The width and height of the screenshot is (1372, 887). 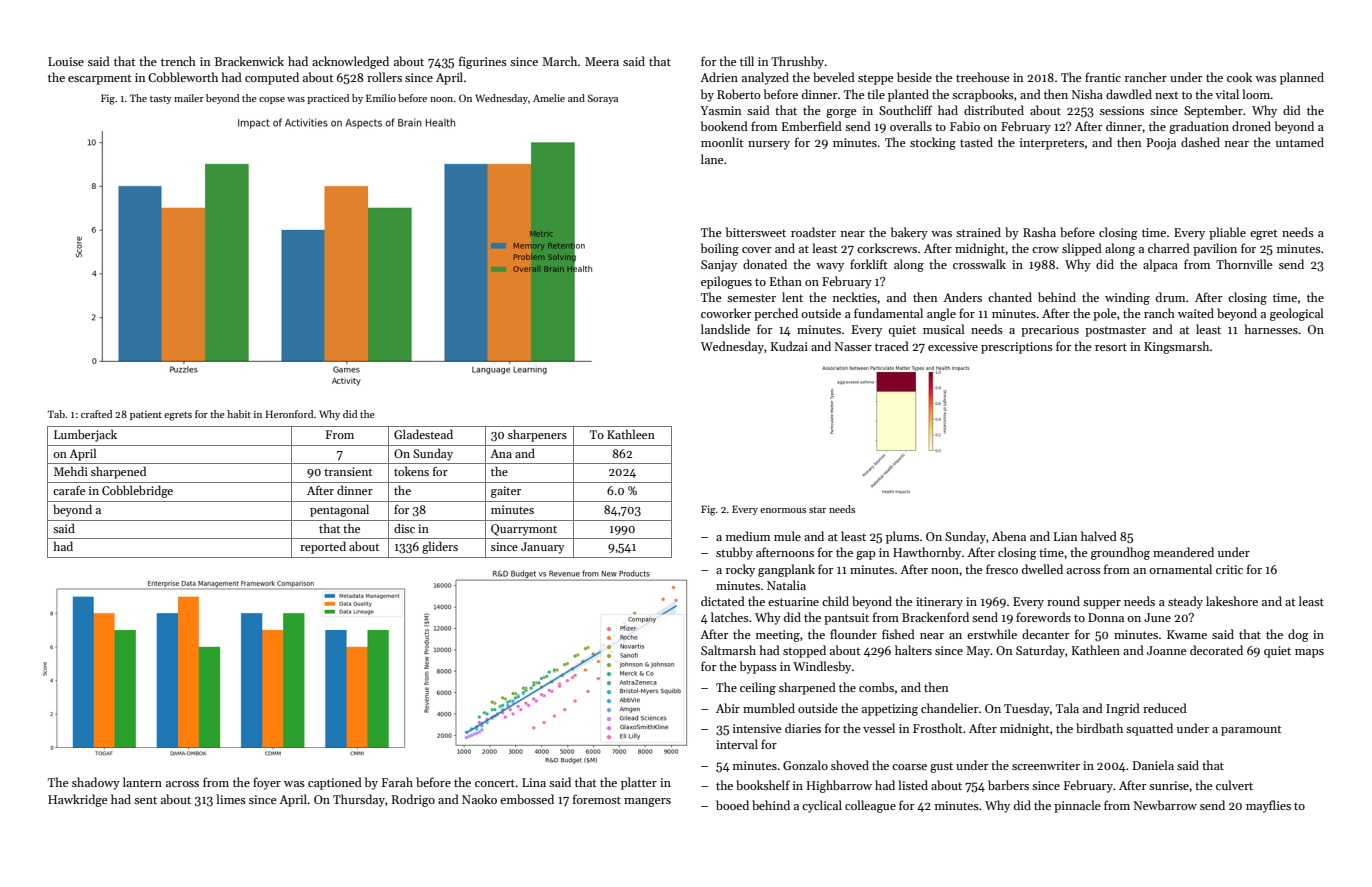 What do you see at coordinates (1065, 536) in the screenshot?
I see `Lian` at bounding box center [1065, 536].
